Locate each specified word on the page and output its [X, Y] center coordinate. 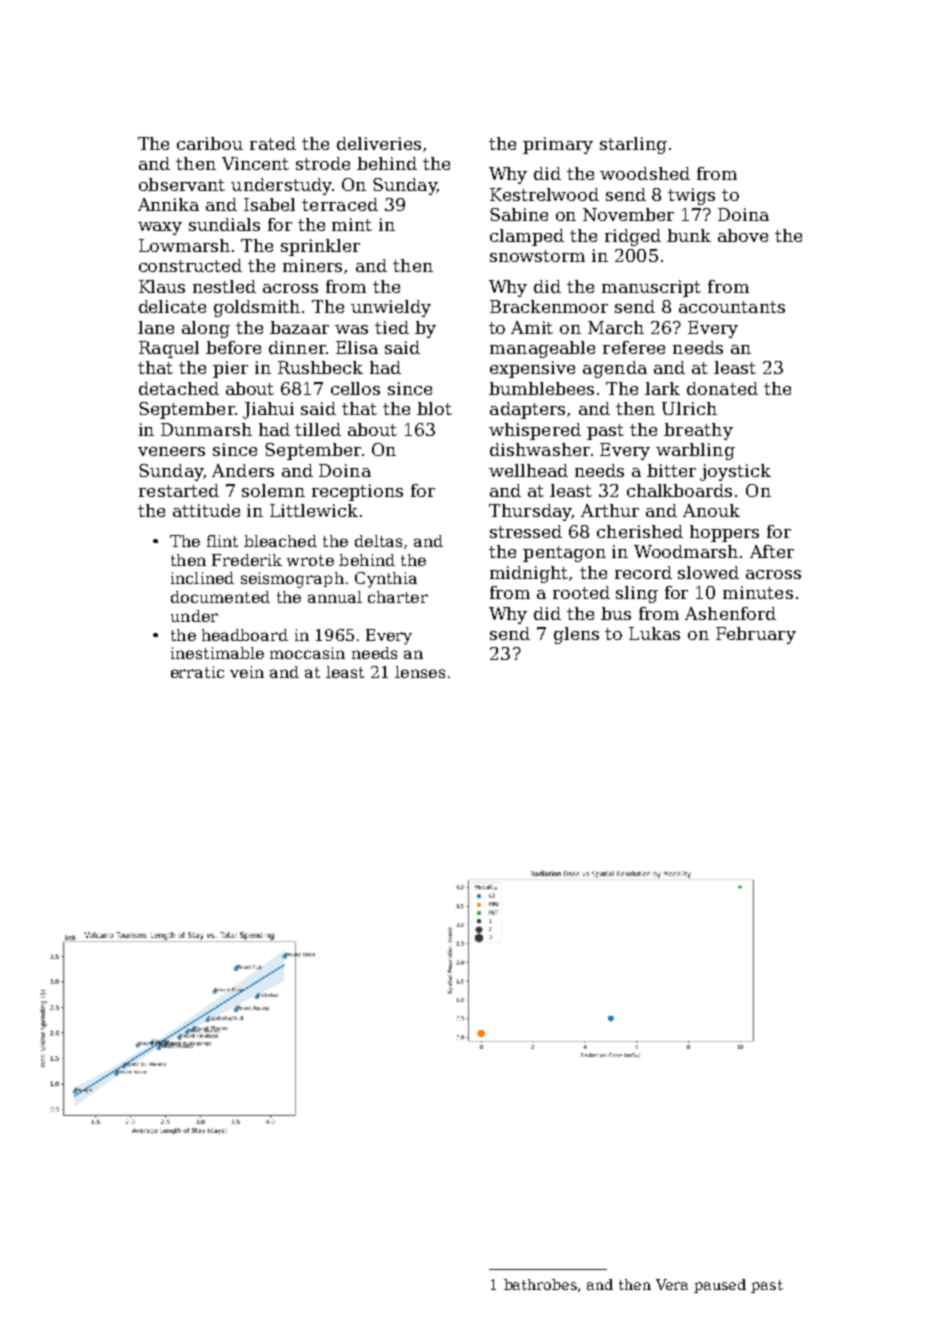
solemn [273, 490]
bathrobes [540, 1284]
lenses [420, 672]
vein [247, 672]
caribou [210, 143]
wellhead [528, 470]
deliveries [379, 143]
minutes [758, 592]
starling [633, 145]
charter [398, 597]
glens [576, 635]
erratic [197, 672]
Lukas [654, 633]
